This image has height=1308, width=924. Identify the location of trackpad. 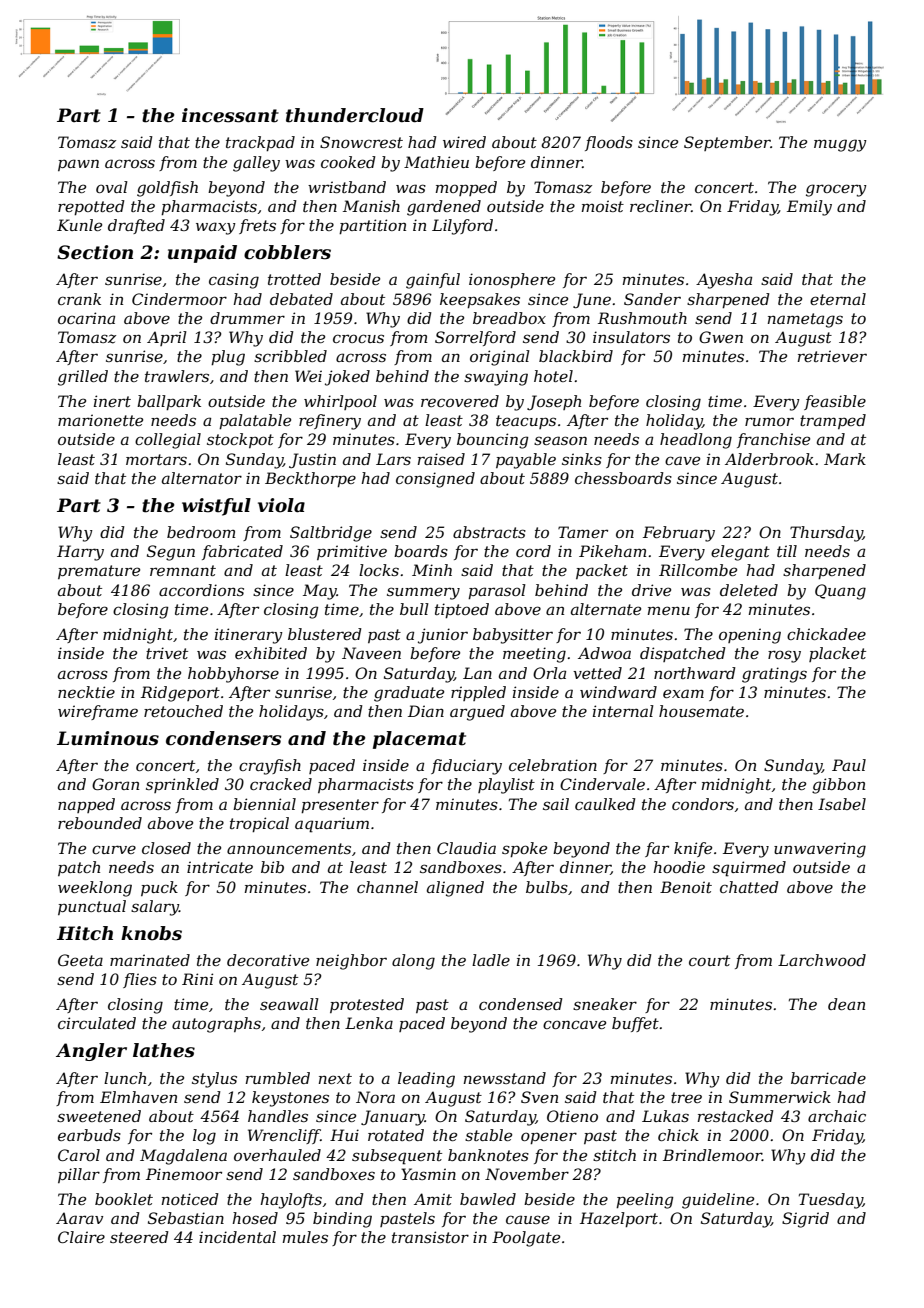
(260, 143).
